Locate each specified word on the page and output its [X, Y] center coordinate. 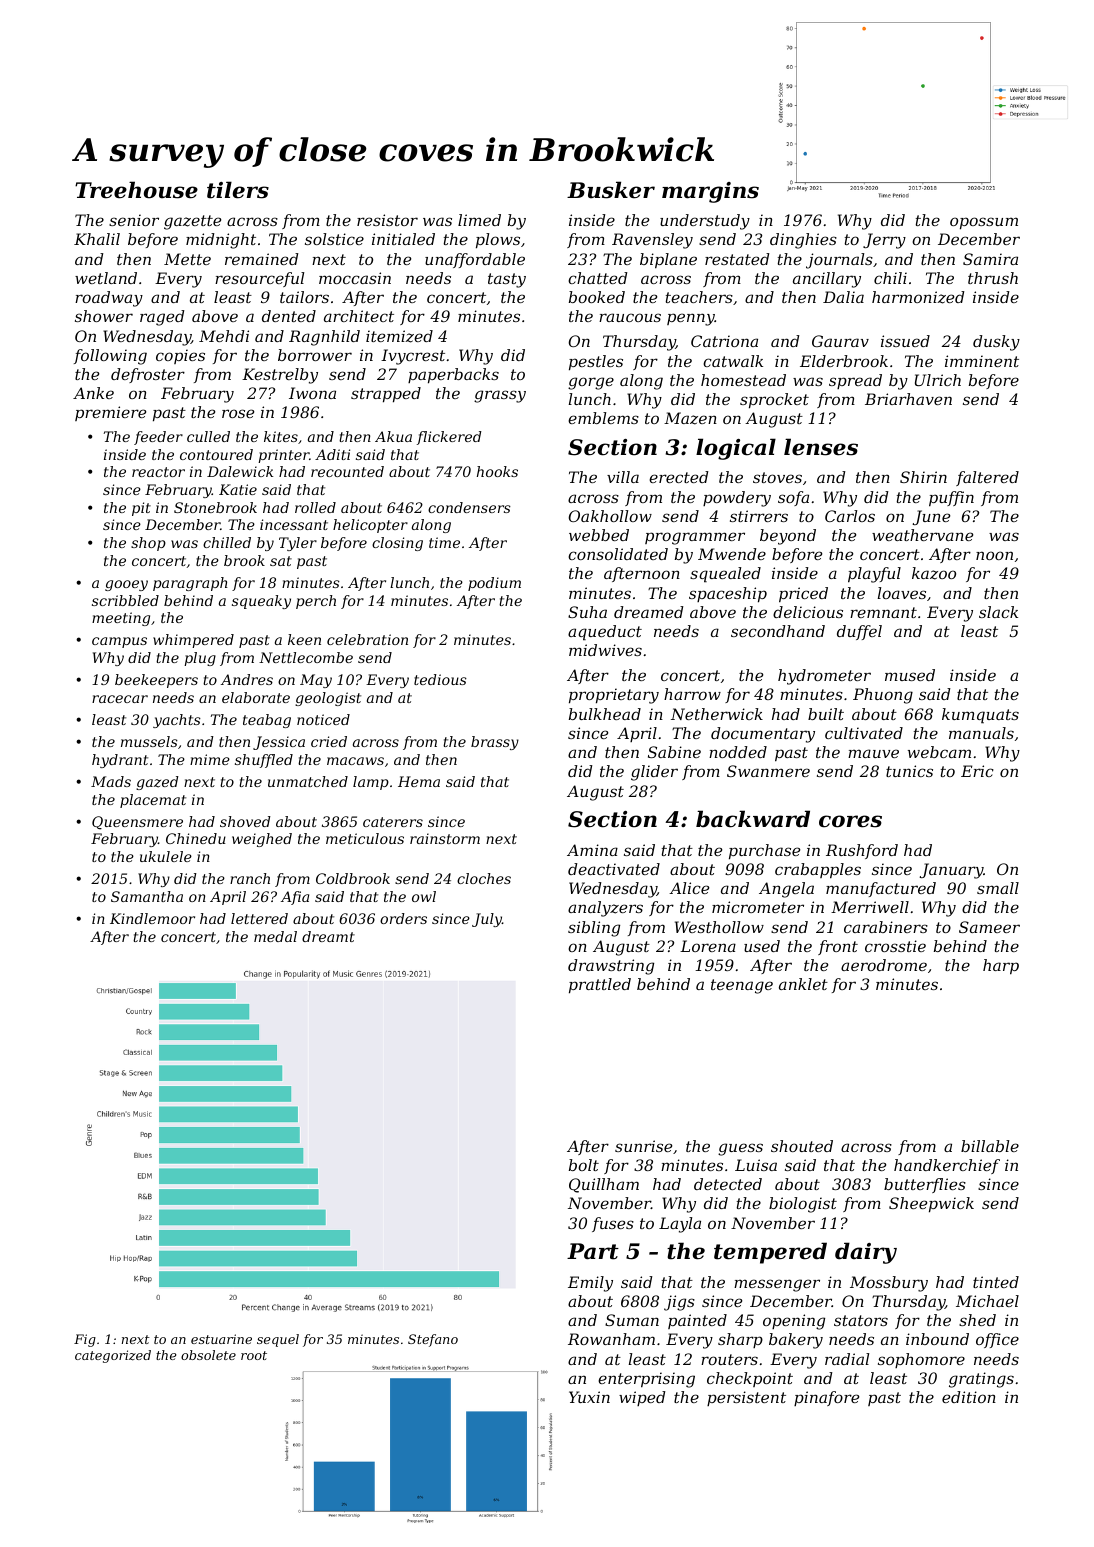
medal [275, 936]
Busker [611, 190]
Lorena [708, 946]
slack [998, 612]
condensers [469, 507]
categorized [113, 1356]
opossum [984, 223]
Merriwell [870, 907]
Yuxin [589, 1397]
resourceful [259, 279]
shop [148, 544]
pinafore [826, 1398]
